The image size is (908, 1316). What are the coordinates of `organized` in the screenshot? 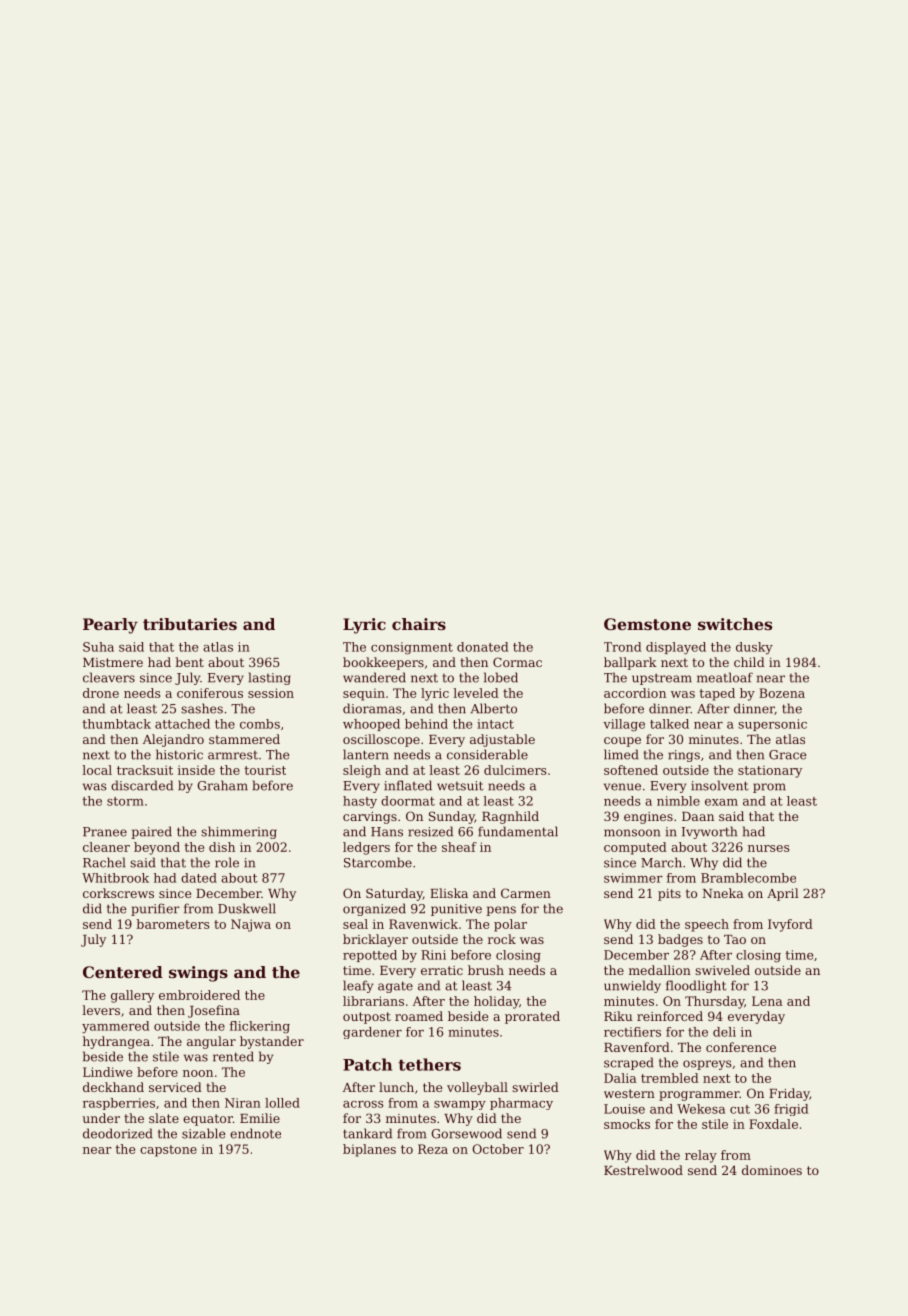 It's located at (374, 909).
